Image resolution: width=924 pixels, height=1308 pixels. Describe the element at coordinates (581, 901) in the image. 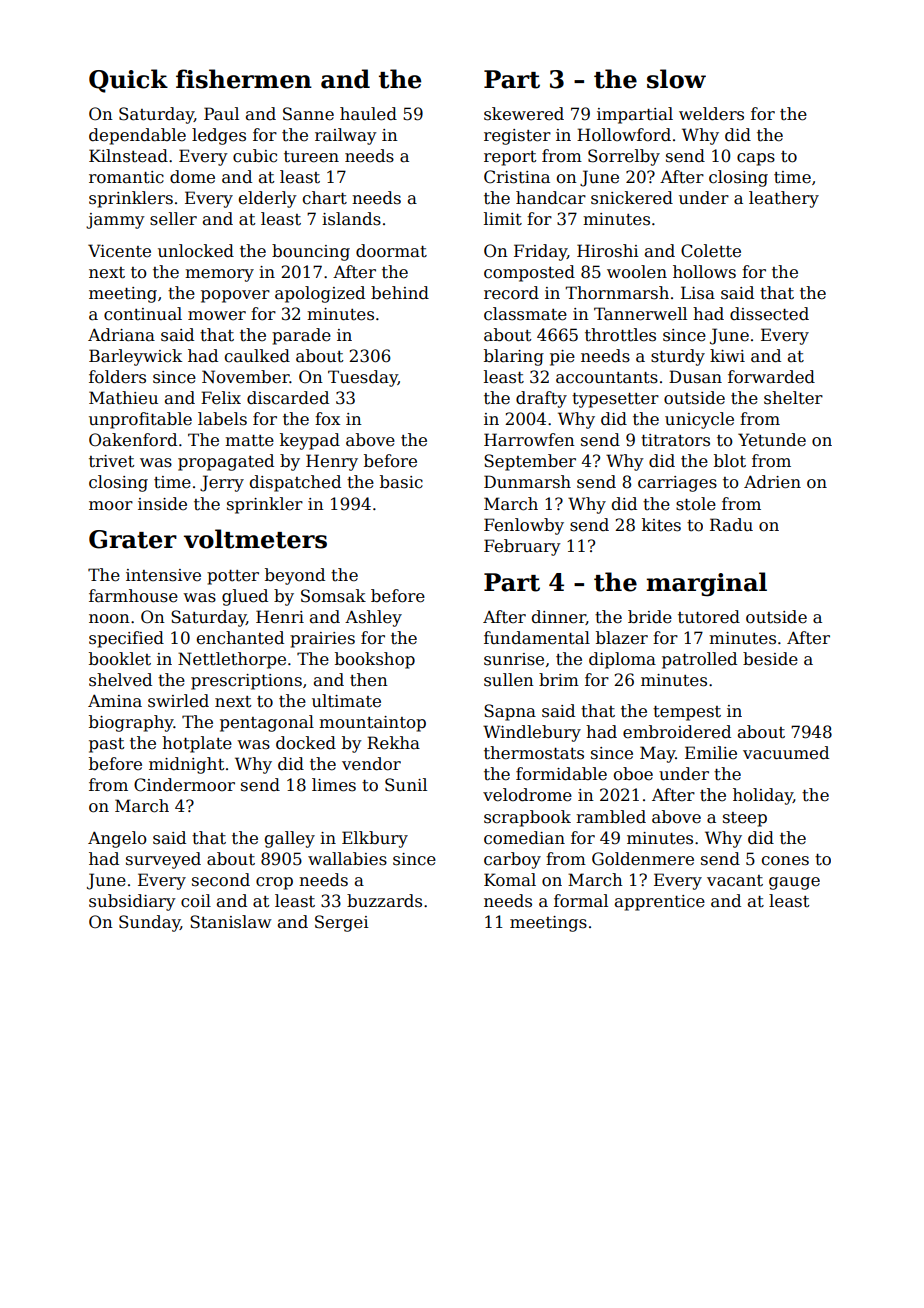

I see `formal` at that location.
